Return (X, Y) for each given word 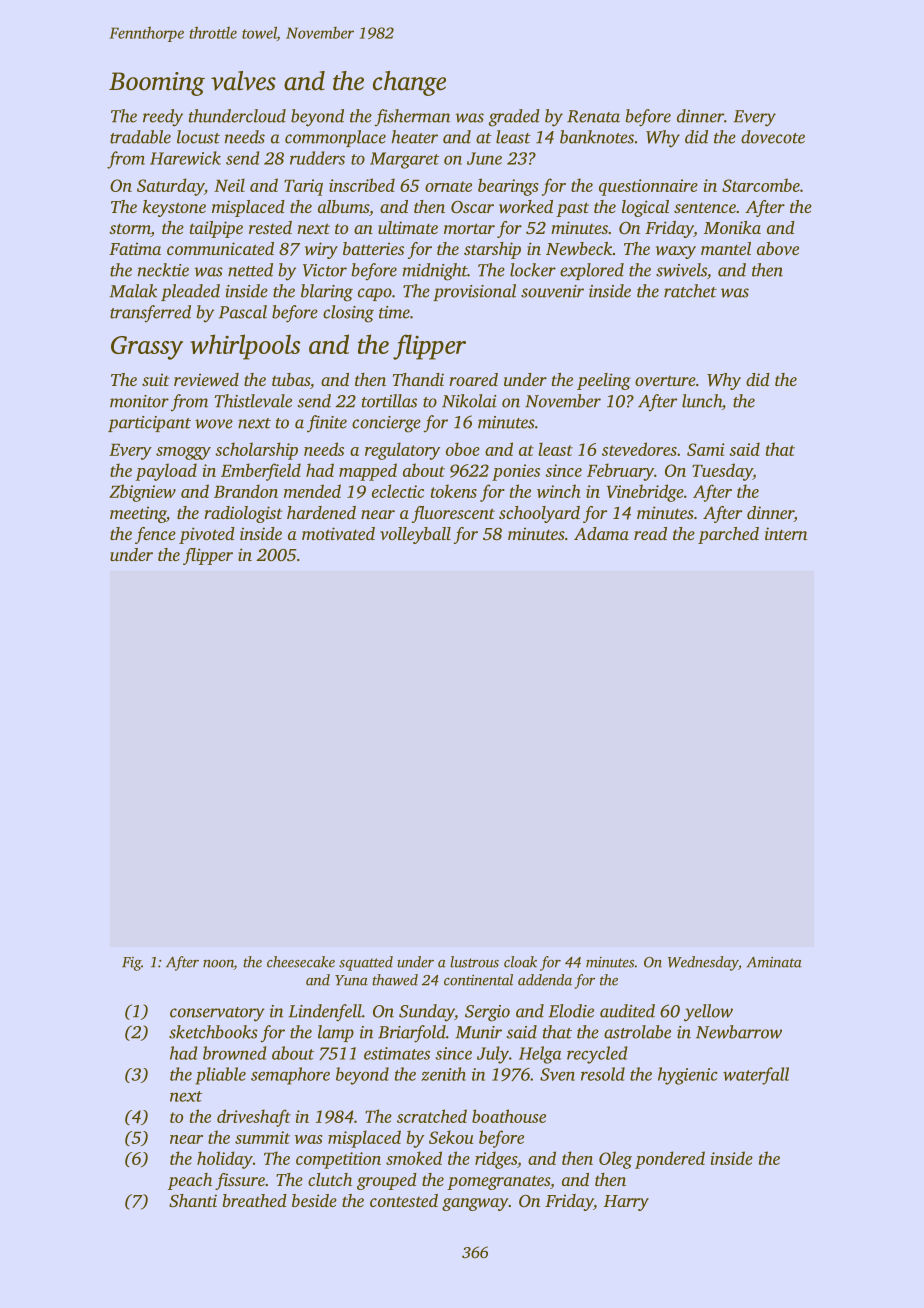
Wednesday (703, 963)
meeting (138, 514)
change (409, 83)
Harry (626, 1203)
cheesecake (301, 962)
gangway (475, 1204)
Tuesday (722, 472)
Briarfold (412, 1034)
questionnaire (648, 187)
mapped (368, 472)
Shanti (193, 1200)
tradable (140, 137)
